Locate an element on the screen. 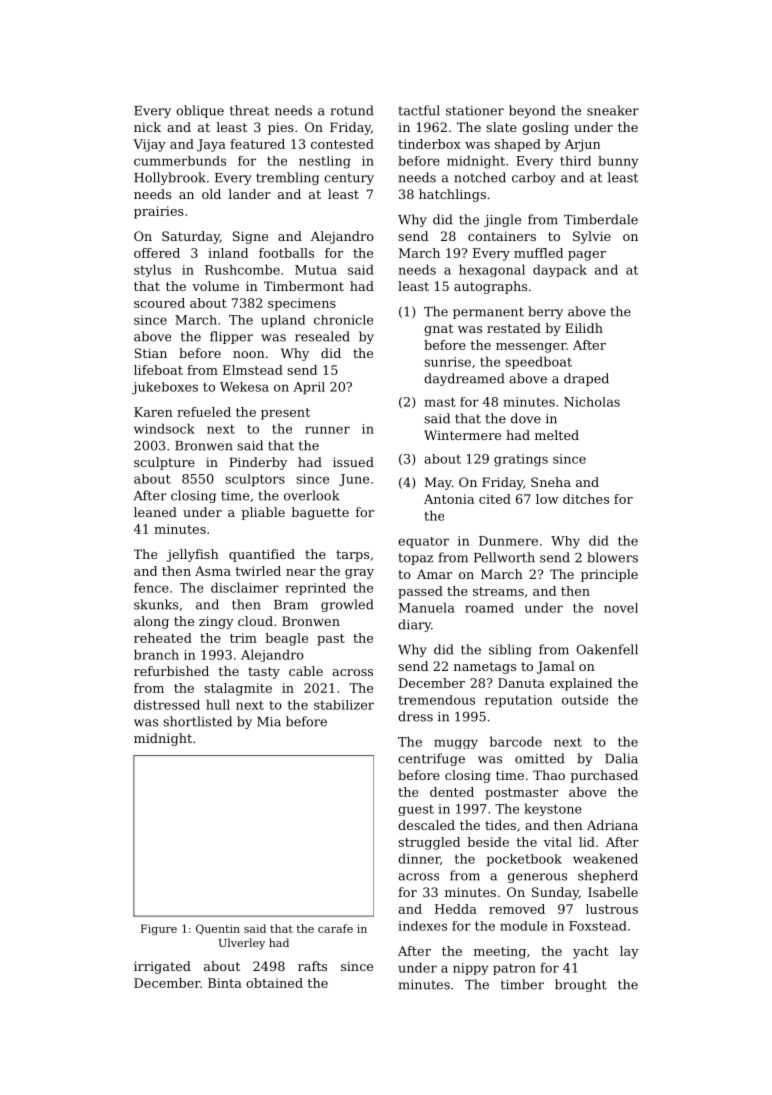  hexagonal is located at coordinates (492, 270).
